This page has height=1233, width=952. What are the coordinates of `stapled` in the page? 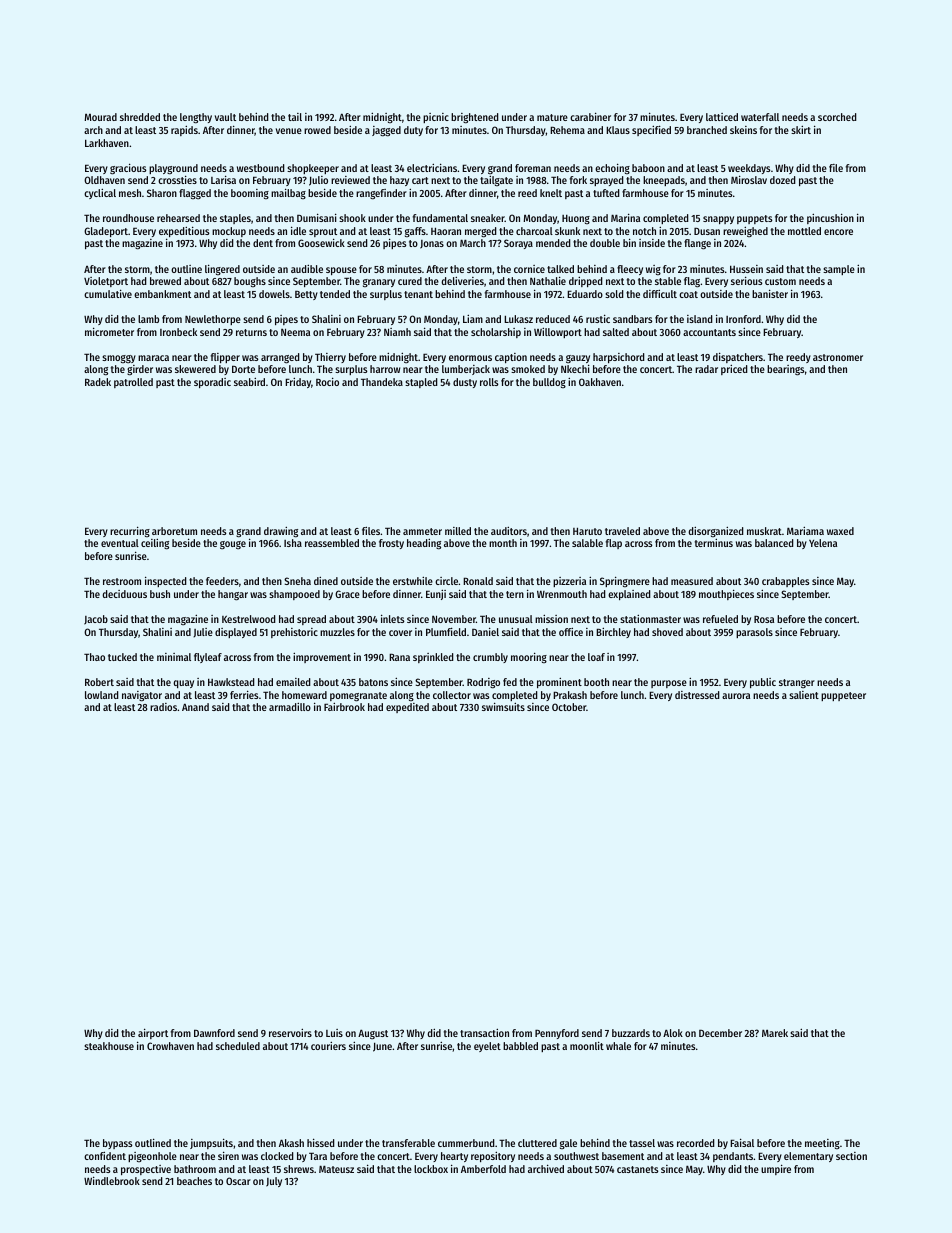 It's located at (421, 383).
